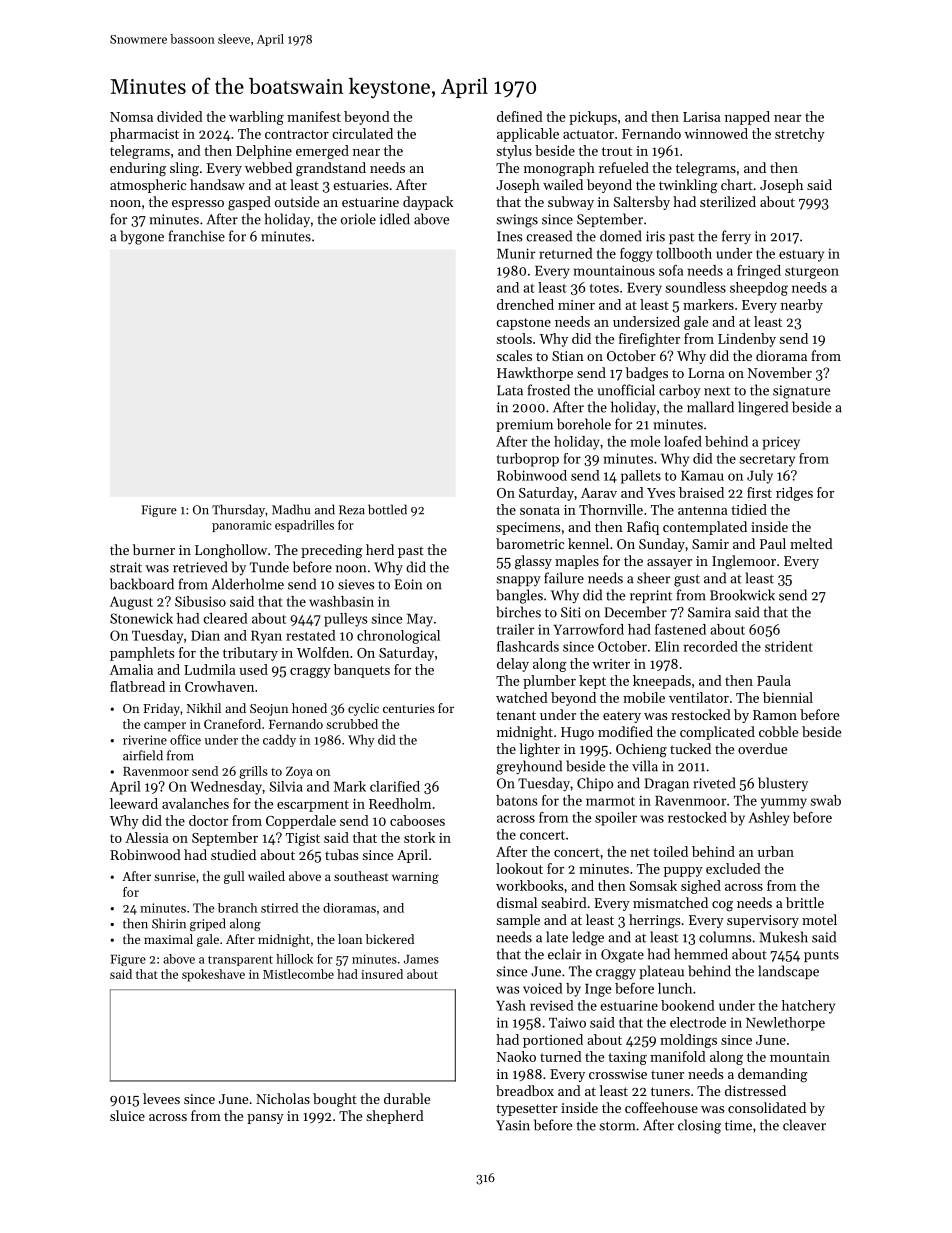 Image resolution: width=952 pixels, height=1233 pixels. Describe the element at coordinates (593, 118) in the image. I see `pickups` at that location.
